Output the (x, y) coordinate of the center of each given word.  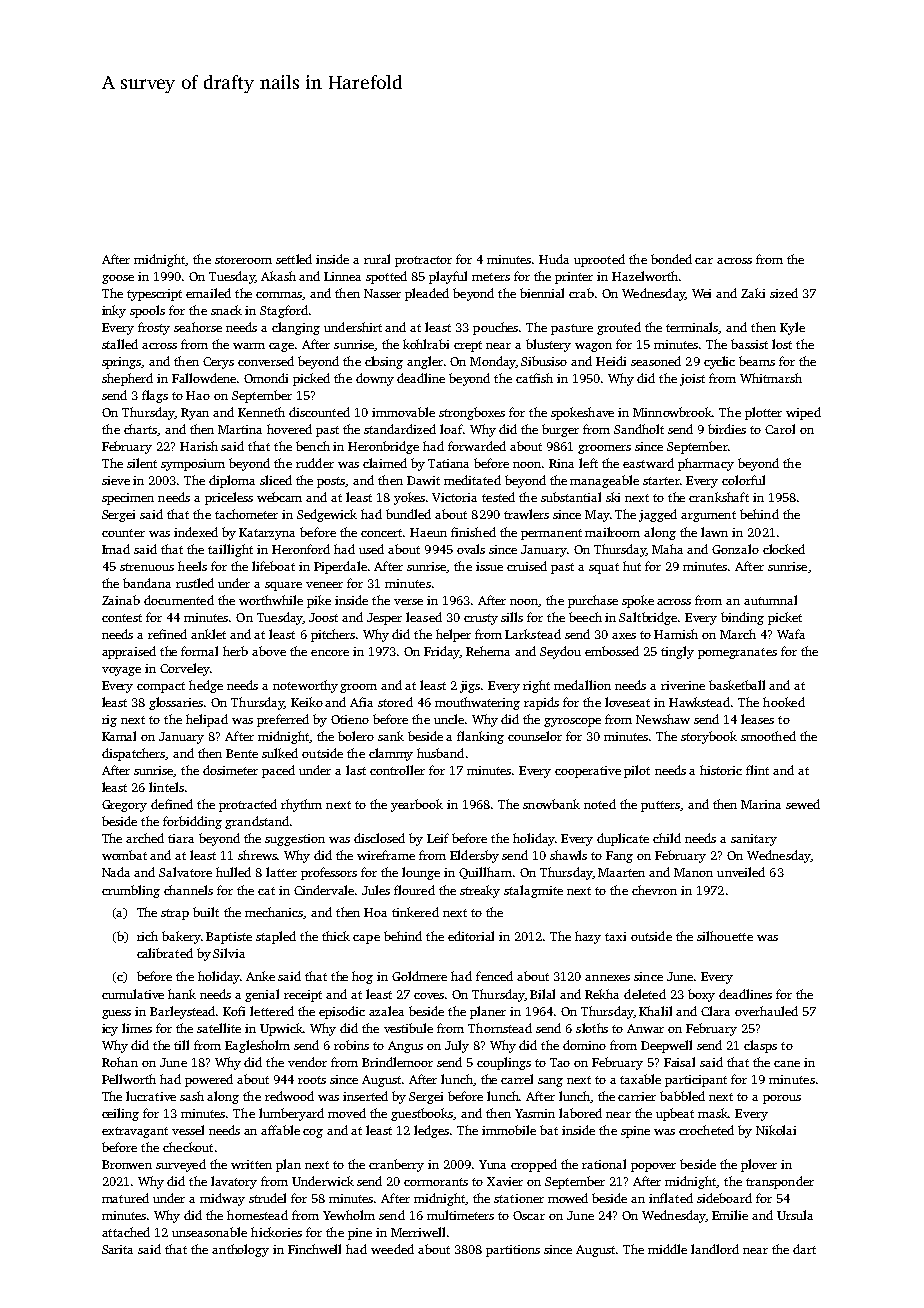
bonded (671, 259)
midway (222, 1199)
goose (118, 279)
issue (489, 566)
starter (661, 481)
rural (377, 259)
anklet (208, 634)
